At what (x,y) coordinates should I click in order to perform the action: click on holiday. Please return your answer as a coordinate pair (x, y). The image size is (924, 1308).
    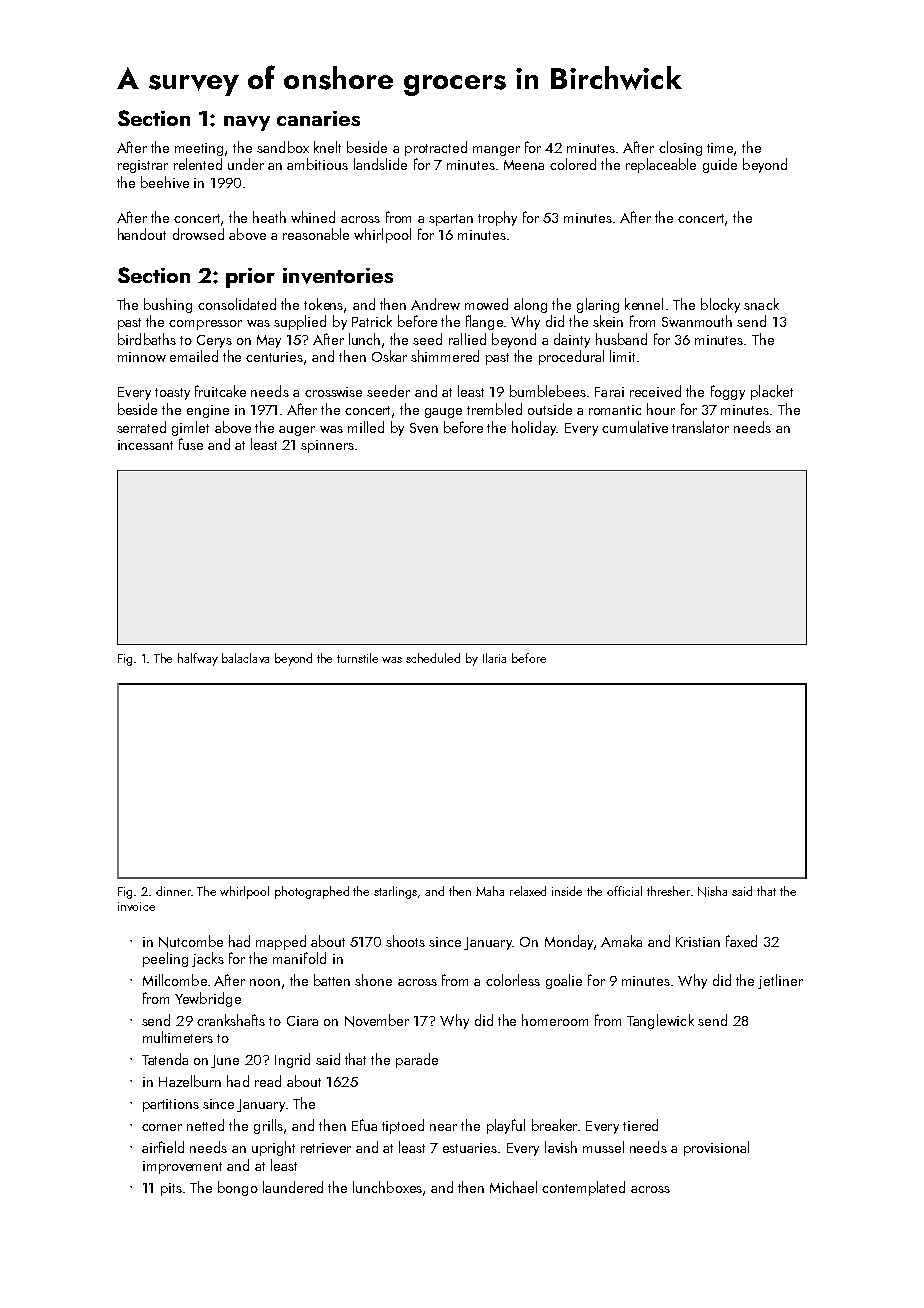
    Looking at the image, I should click on (534, 428).
